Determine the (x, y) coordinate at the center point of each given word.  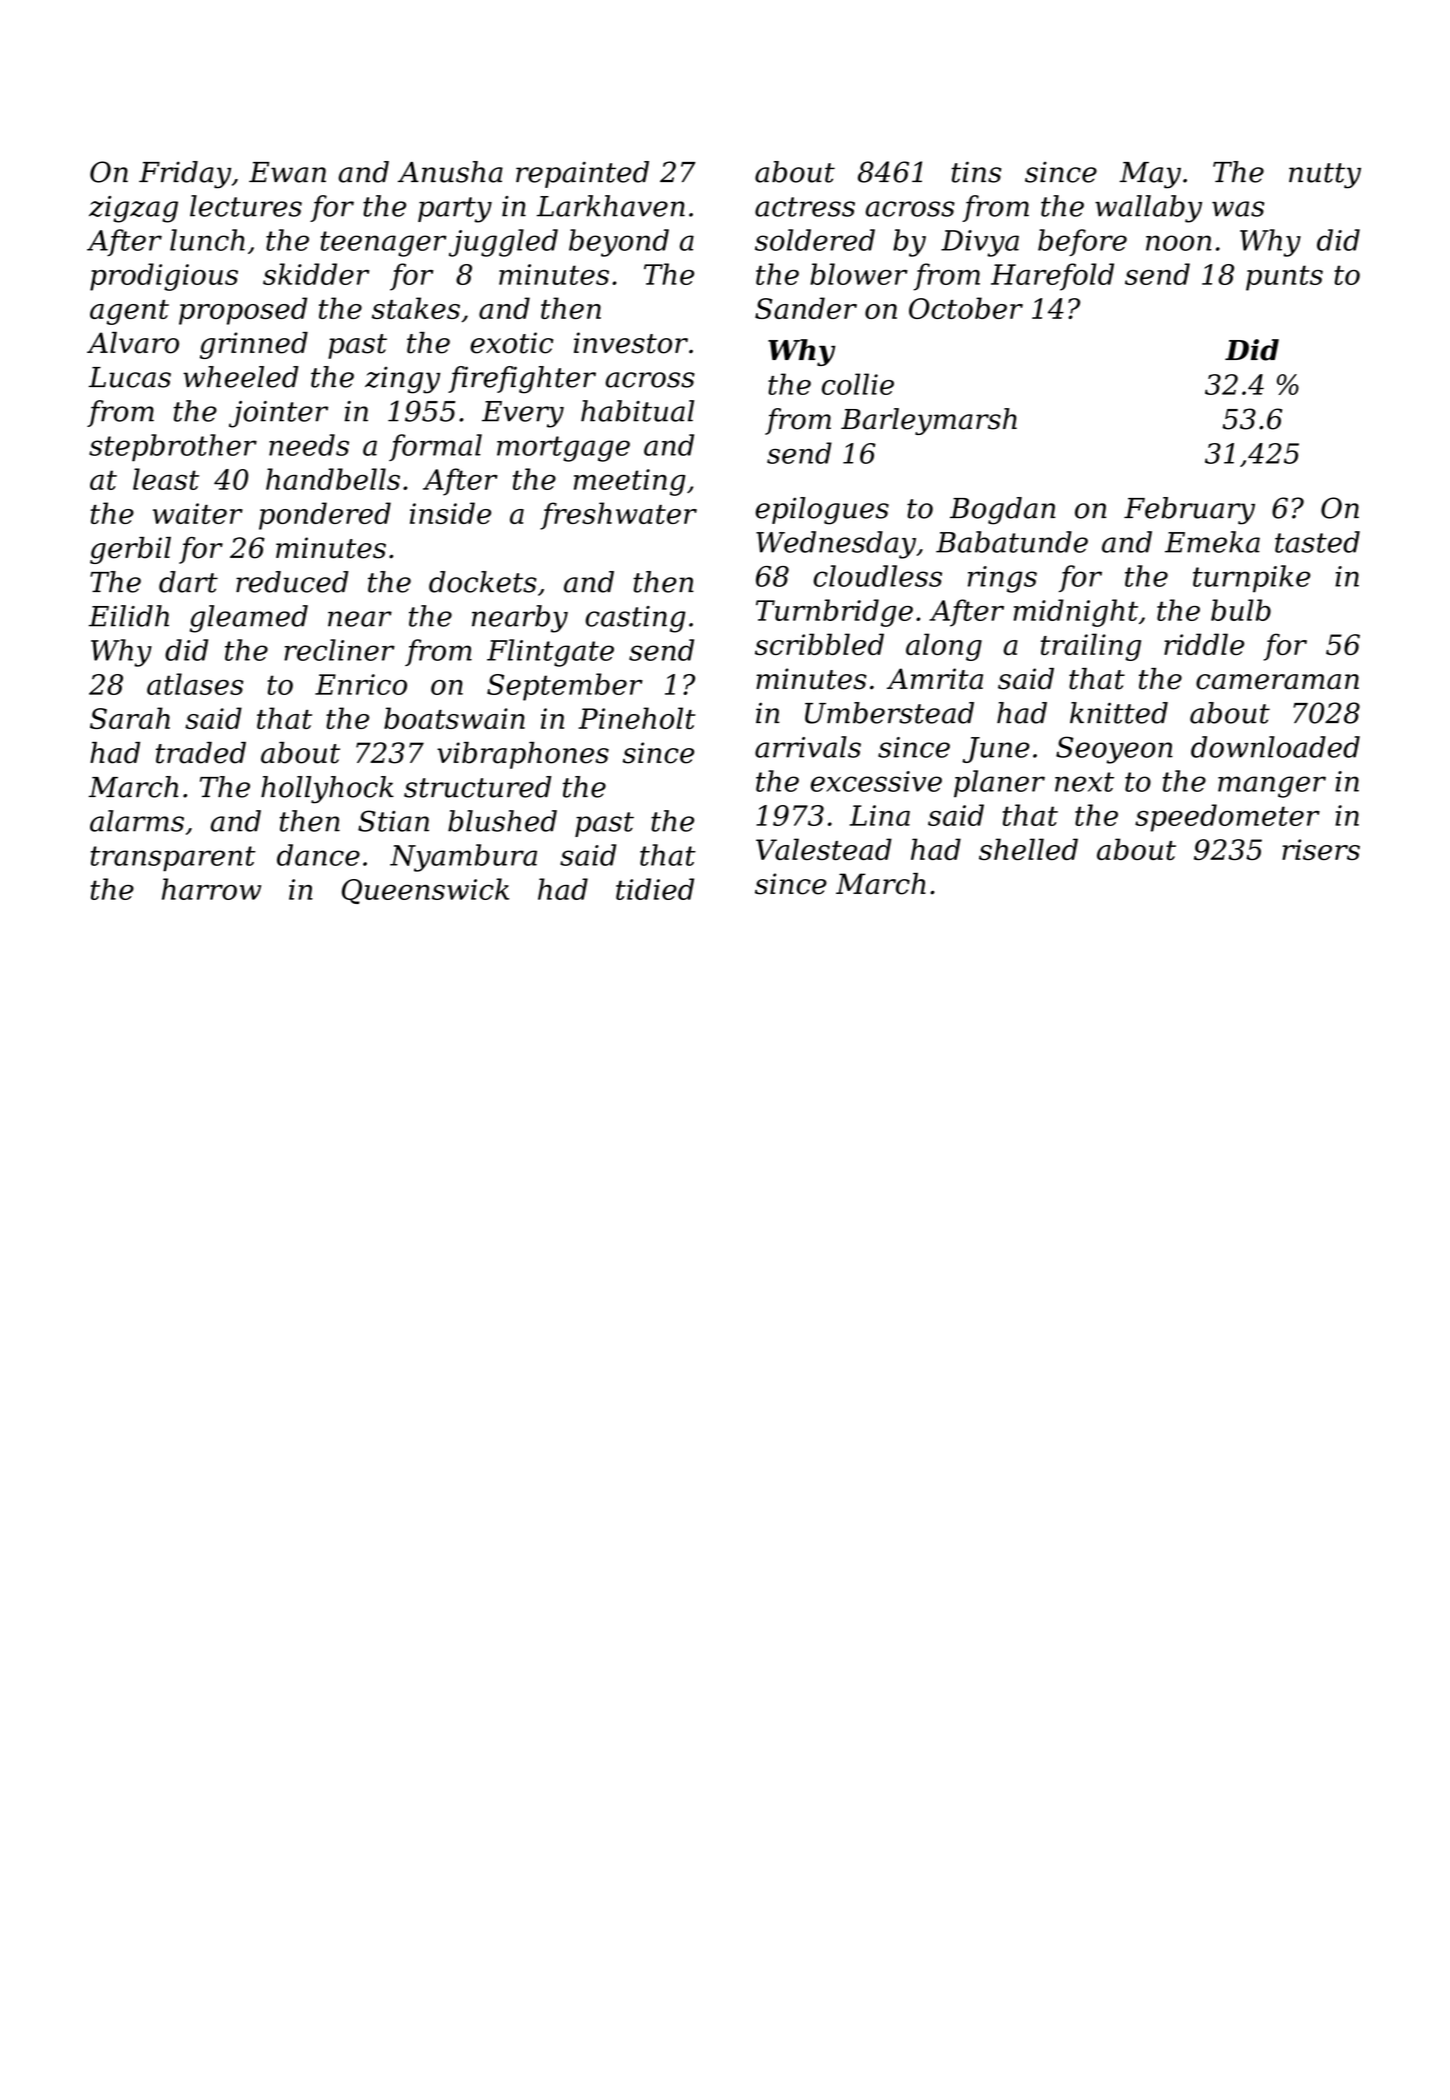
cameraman (1277, 682)
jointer (278, 414)
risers (1321, 849)
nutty (1325, 176)
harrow (211, 889)
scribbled (819, 644)
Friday (185, 175)
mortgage (563, 449)
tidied (655, 889)
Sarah (130, 718)
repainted (582, 174)
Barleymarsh (929, 421)
